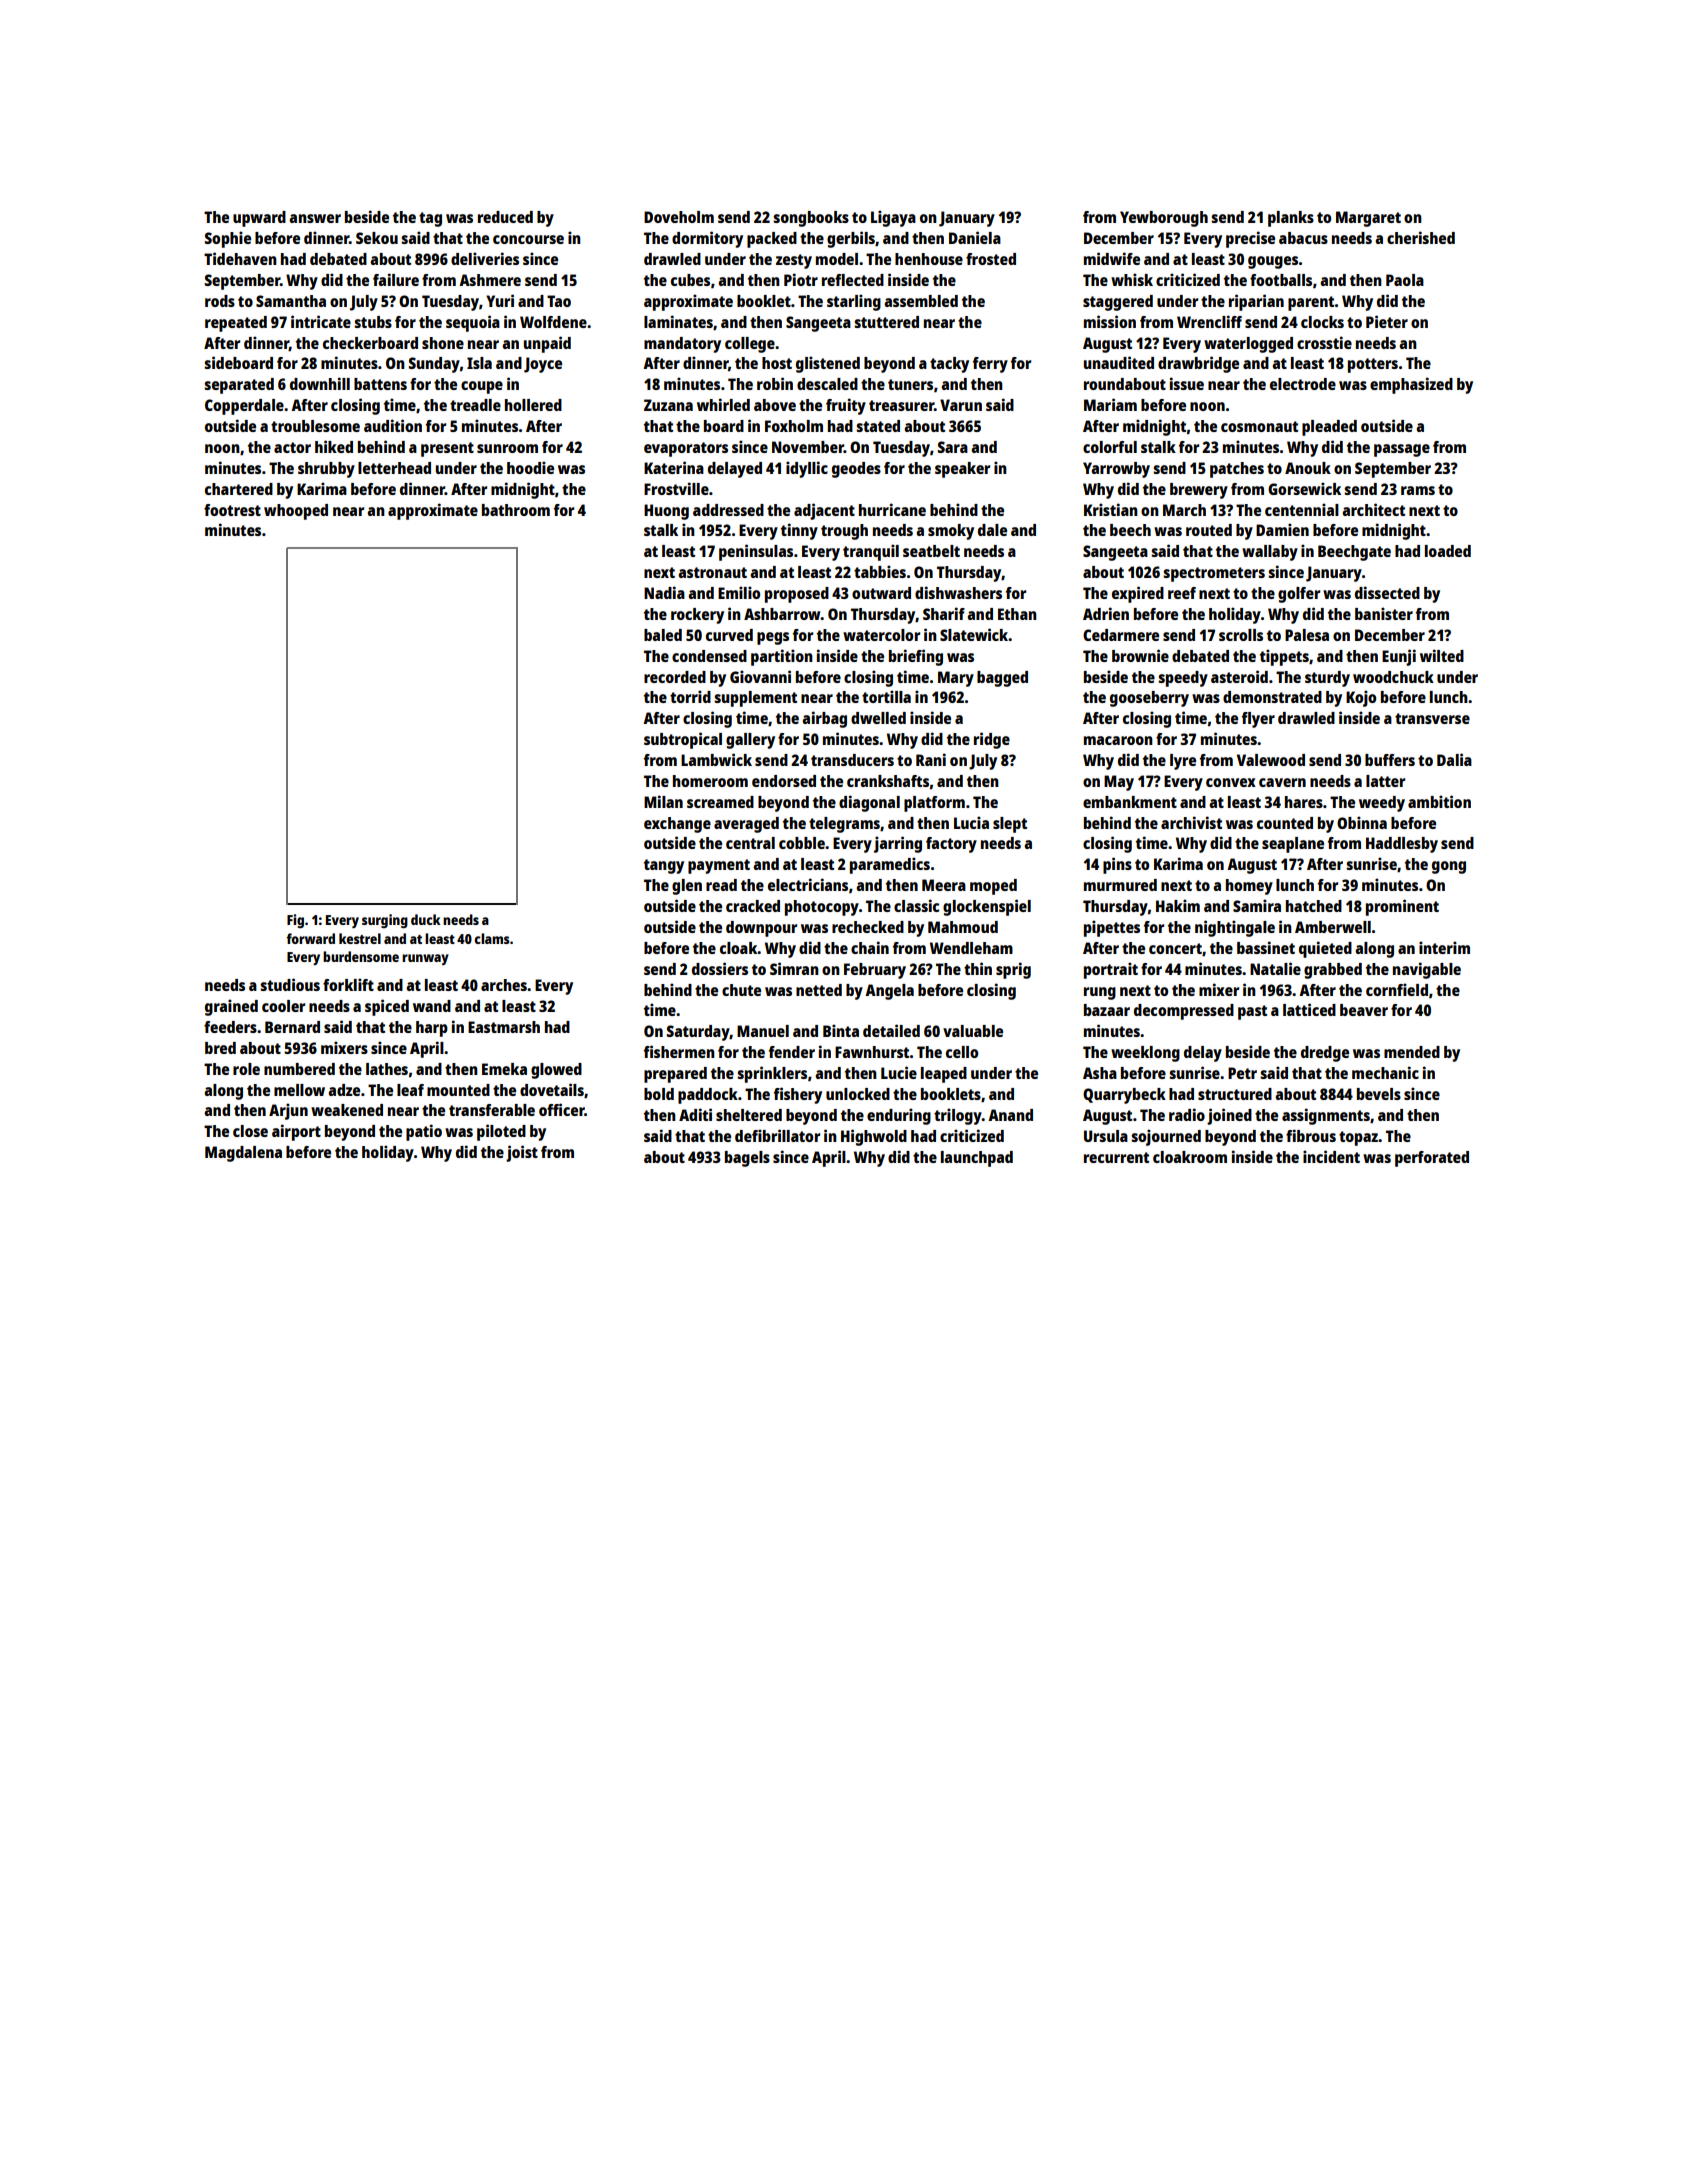 This screenshot has height=2178, width=1683. What do you see at coordinates (1271, 760) in the screenshot?
I see `Valewood` at bounding box center [1271, 760].
